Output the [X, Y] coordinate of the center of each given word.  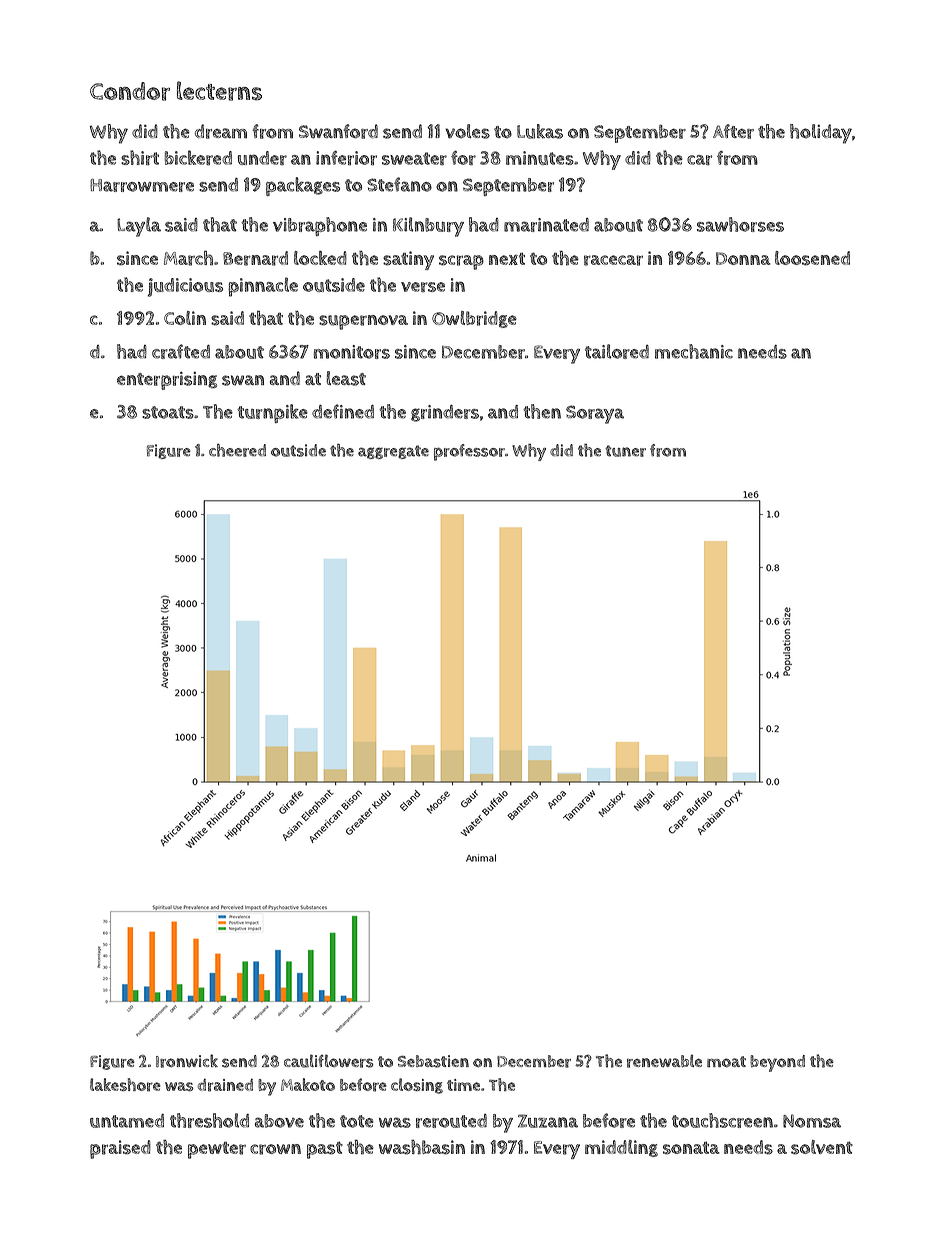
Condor [130, 91]
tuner [625, 451]
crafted [181, 351]
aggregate [393, 452]
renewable [664, 1061]
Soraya [595, 414]
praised [120, 1149]
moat [726, 1061]
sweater [414, 158]
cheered [237, 450]
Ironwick [187, 1061]
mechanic [694, 351]
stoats [168, 412]
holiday [821, 134]
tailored [617, 351]
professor [469, 452]
